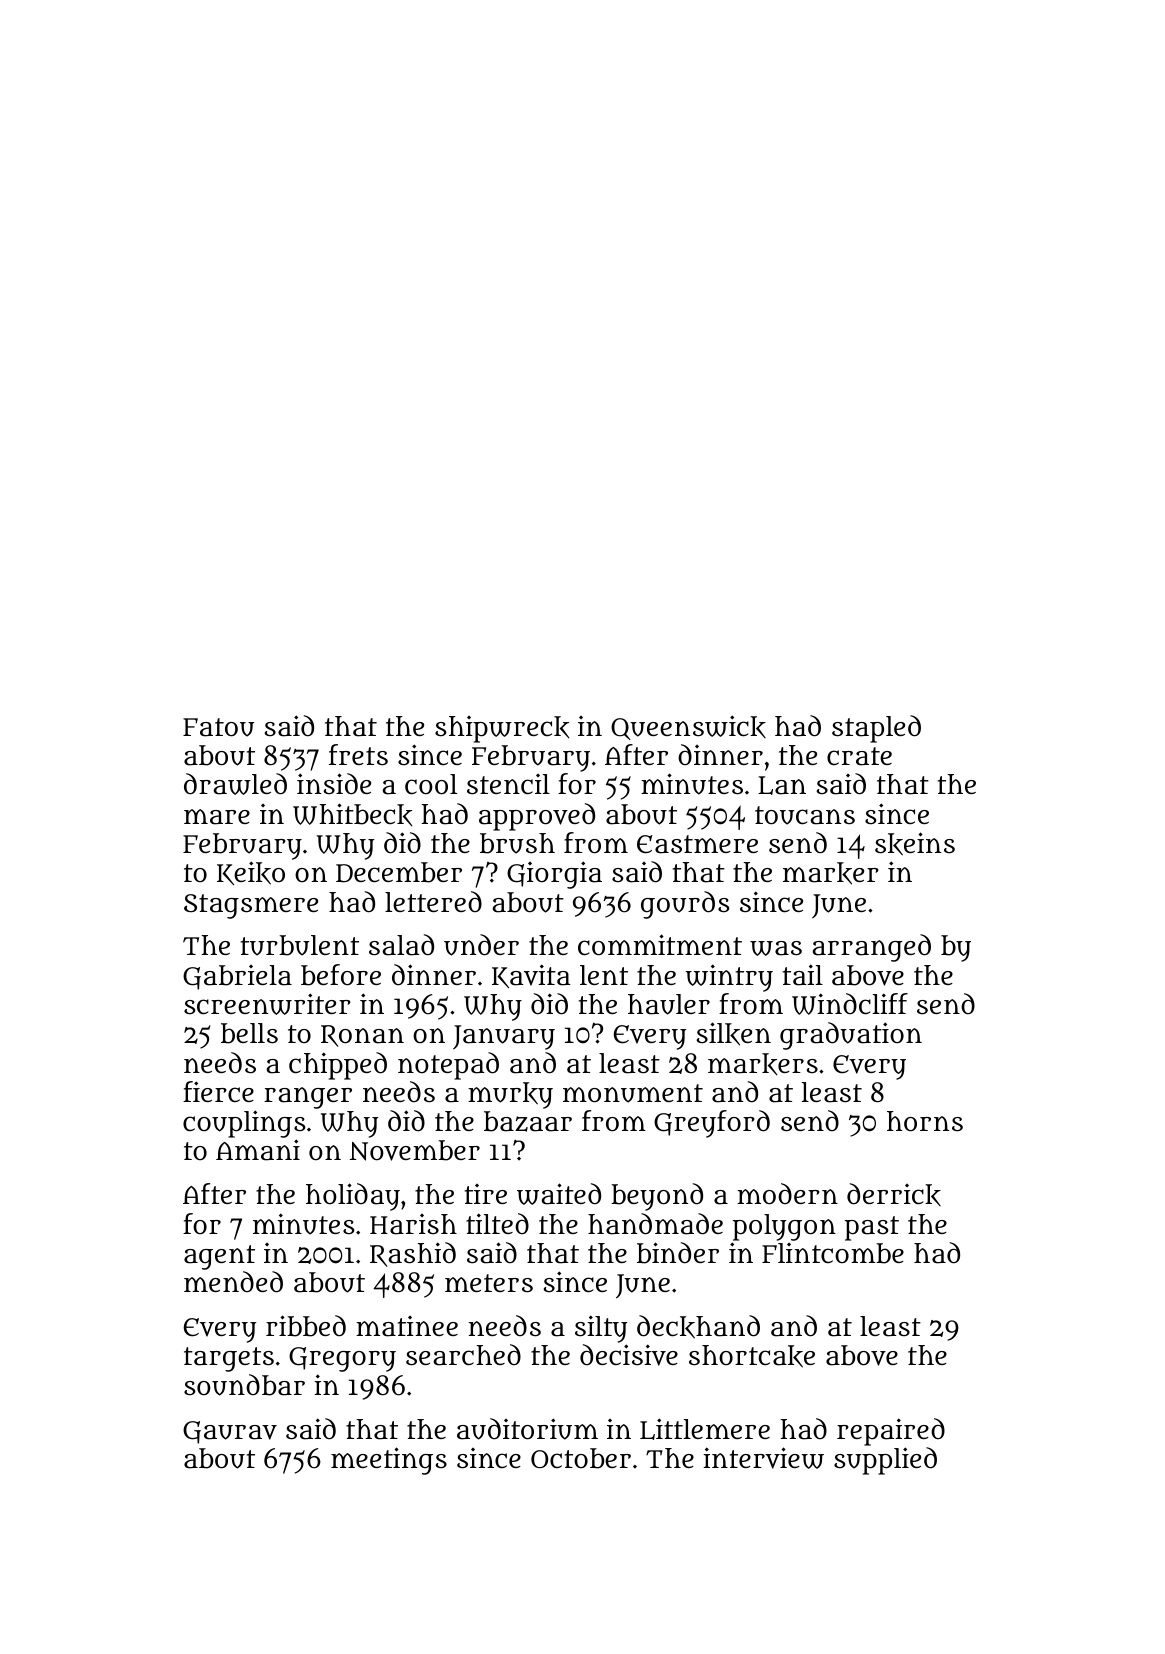 This document has width=1165, height=1654. Describe the element at coordinates (352, 815) in the document. I see `Whitbeck` at that location.
